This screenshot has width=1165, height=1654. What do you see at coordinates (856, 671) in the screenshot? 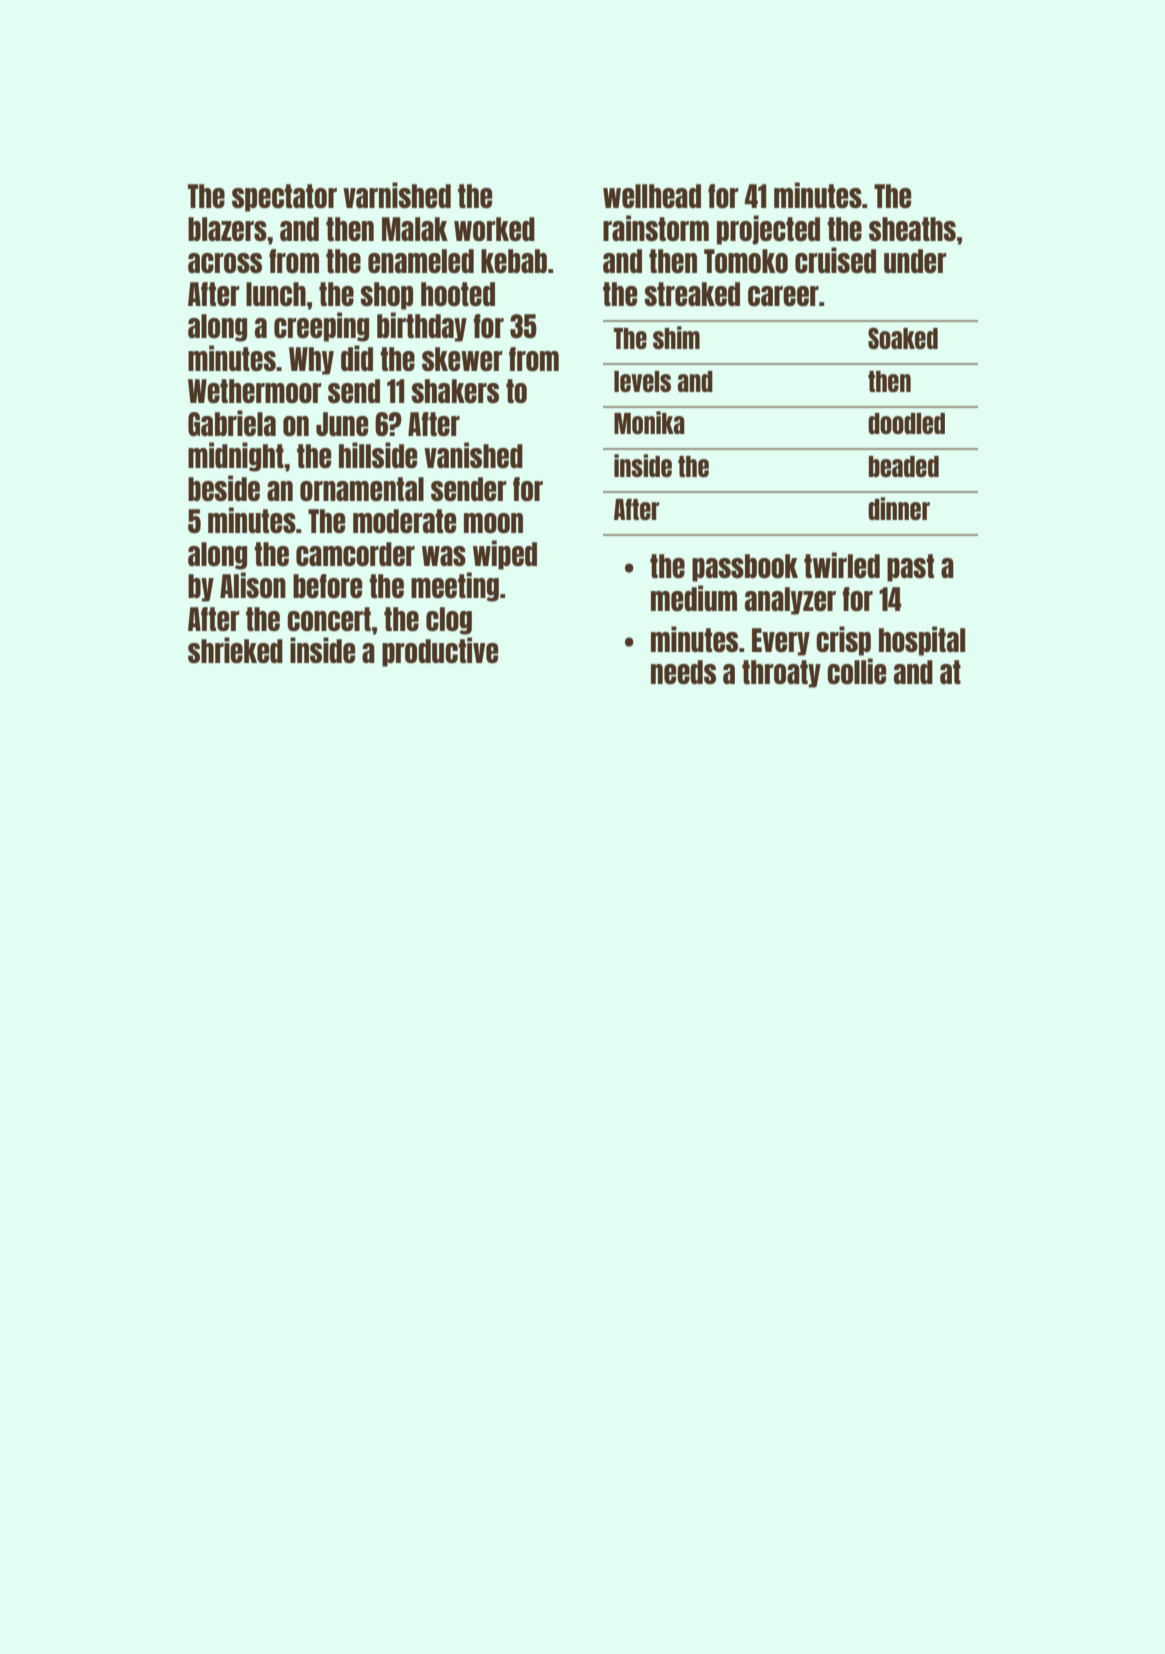
I see `collie` at bounding box center [856, 671].
